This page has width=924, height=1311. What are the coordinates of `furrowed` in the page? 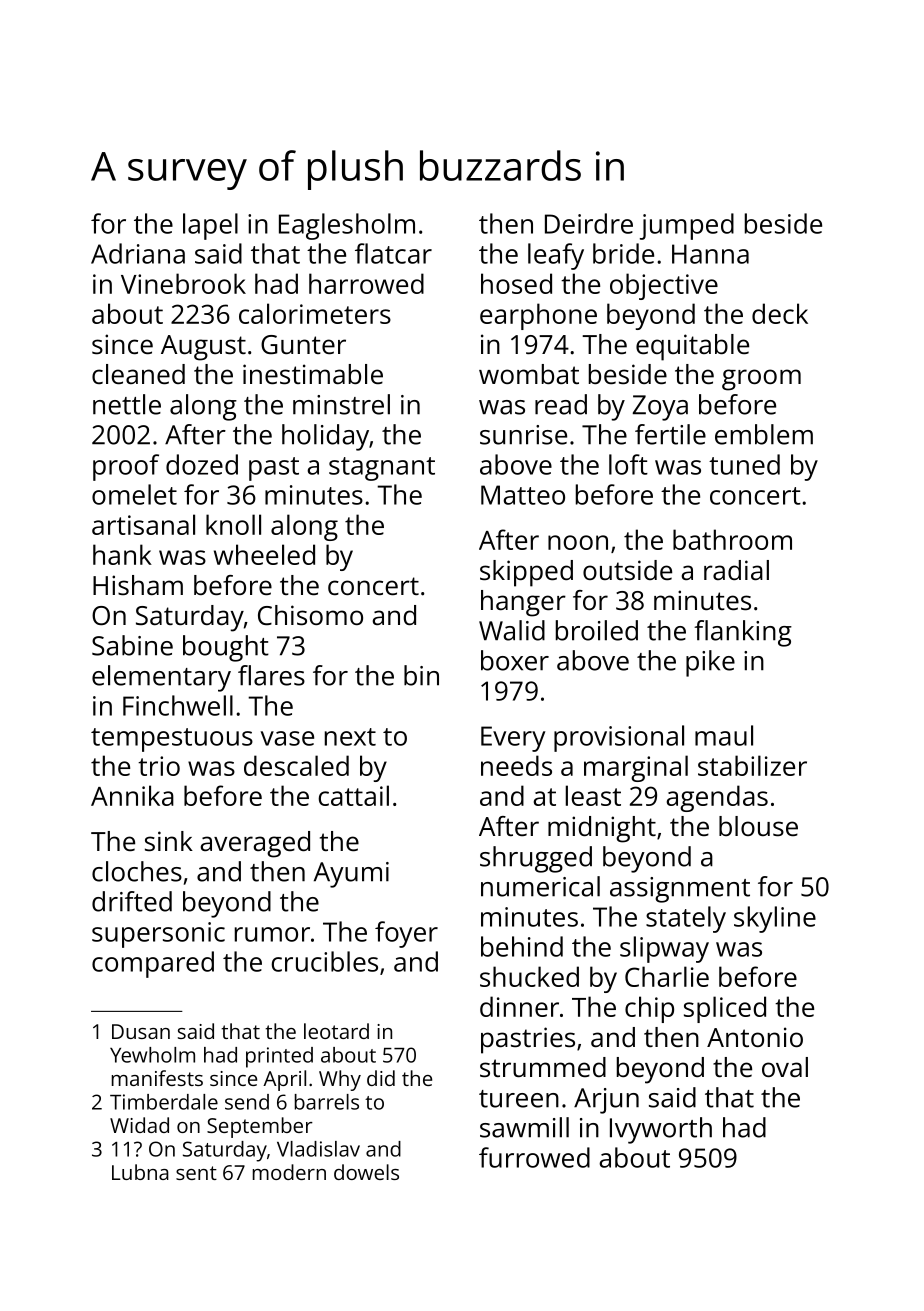 It's located at (534, 1157).
